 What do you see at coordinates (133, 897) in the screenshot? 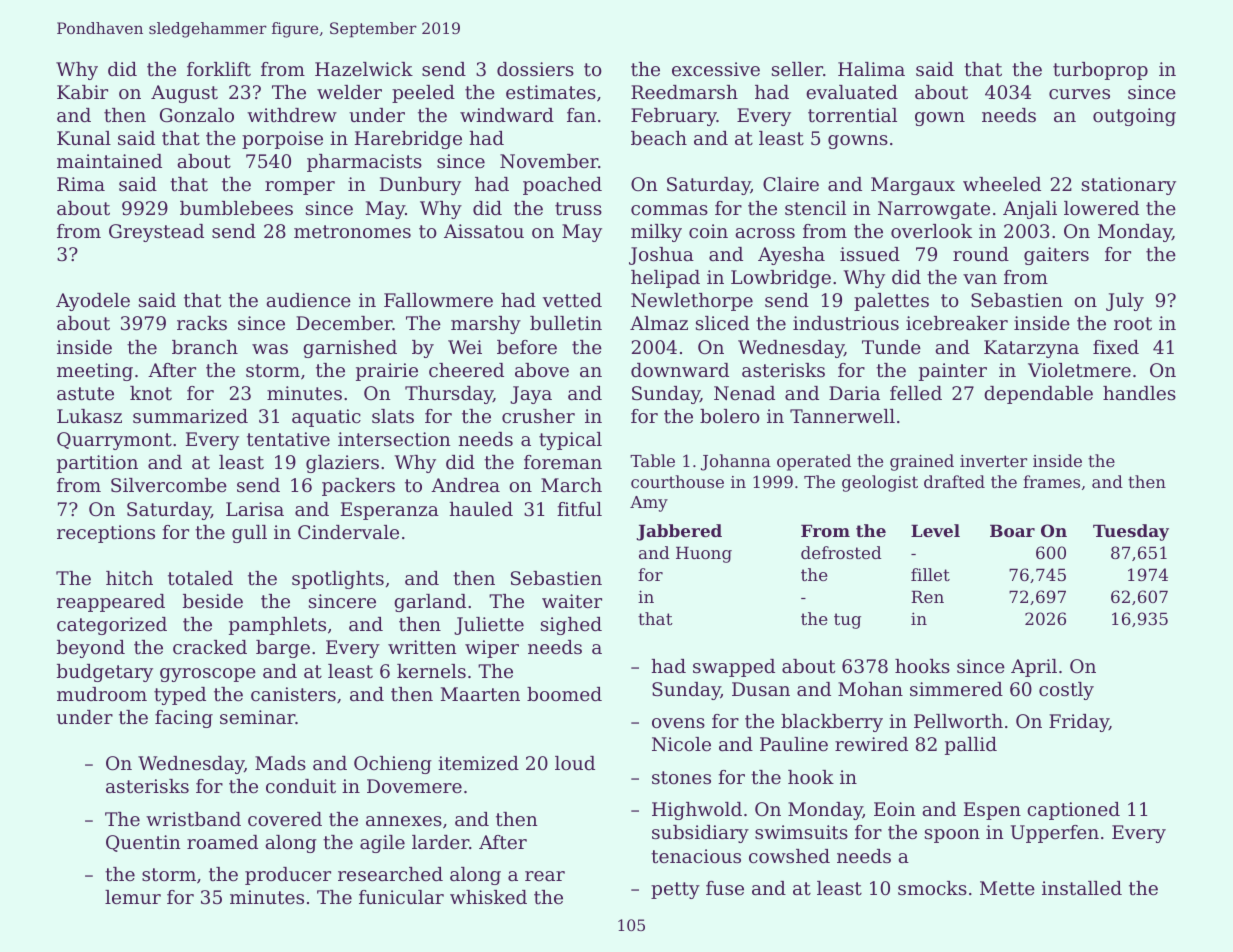
I see `lemur` at bounding box center [133, 897].
